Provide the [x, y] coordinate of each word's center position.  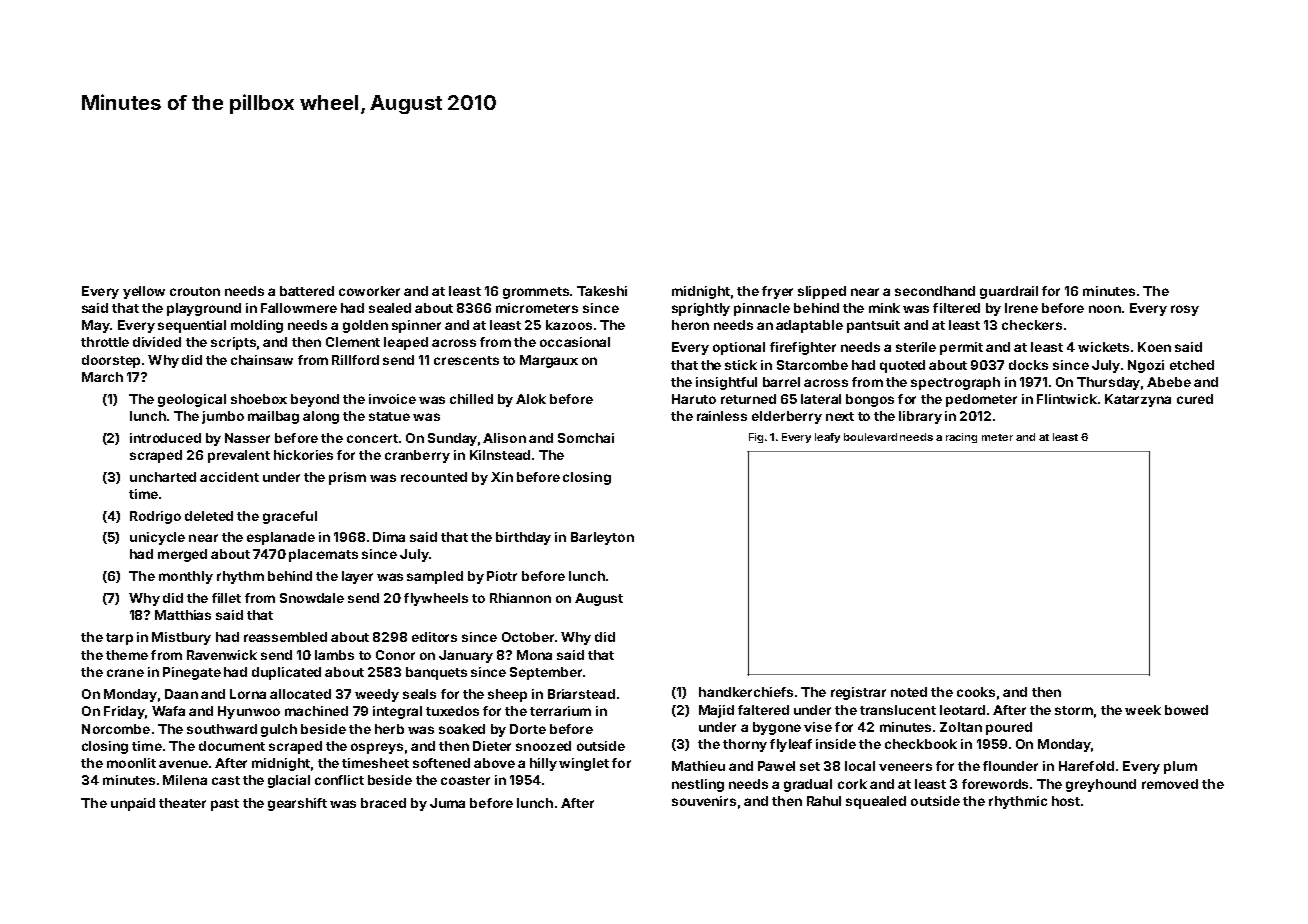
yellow [144, 292]
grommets [536, 293]
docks [1028, 365]
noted [909, 692]
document [232, 746]
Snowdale [312, 598]
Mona [534, 655]
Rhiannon [520, 598]
